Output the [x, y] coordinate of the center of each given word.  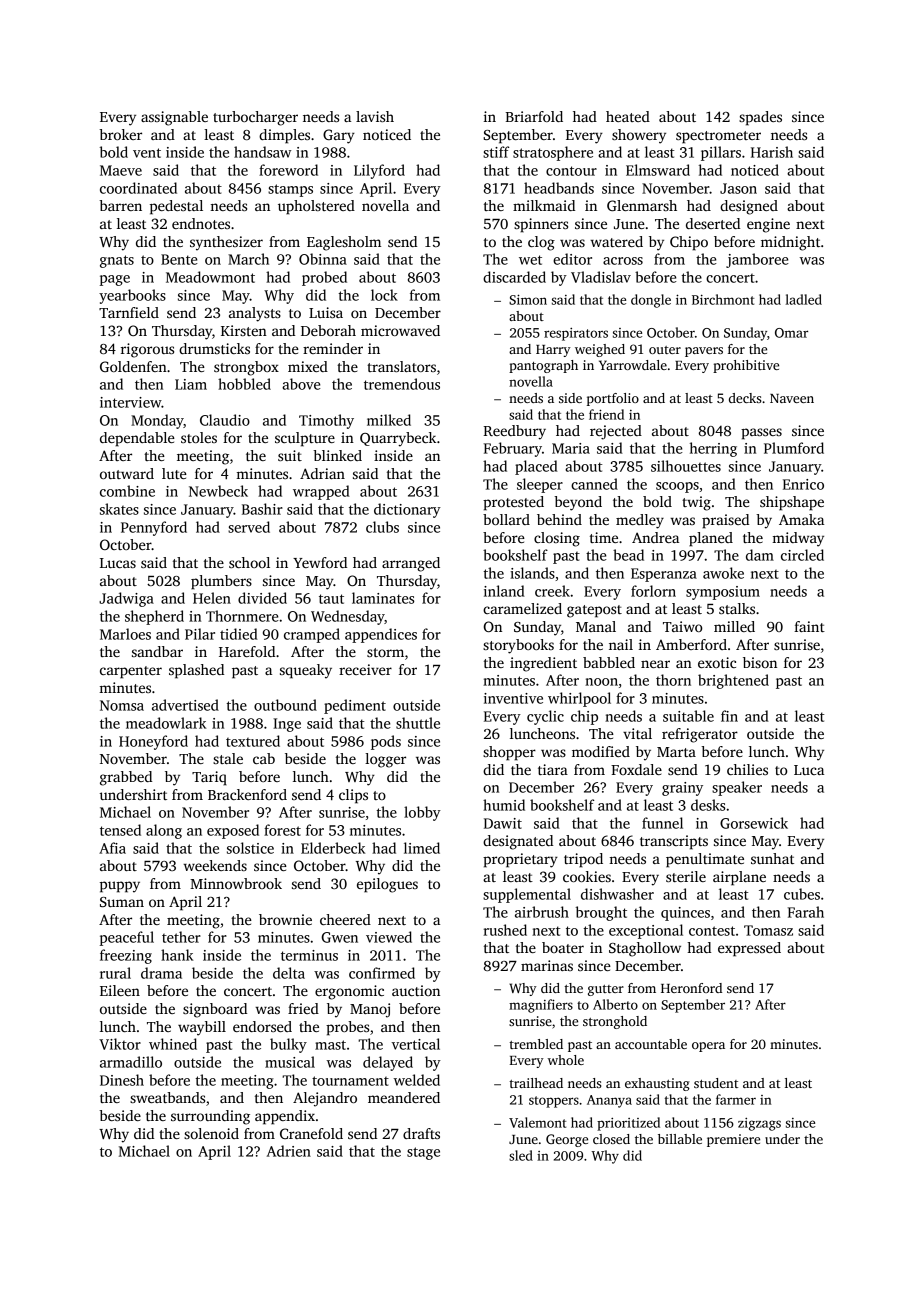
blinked [337, 455]
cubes [802, 894]
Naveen [792, 398]
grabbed [126, 778]
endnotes [201, 223]
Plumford [794, 448]
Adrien [289, 1151]
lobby [422, 813]
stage [423, 1153]
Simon [528, 299]
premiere [733, 1140]
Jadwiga [126, 599]
